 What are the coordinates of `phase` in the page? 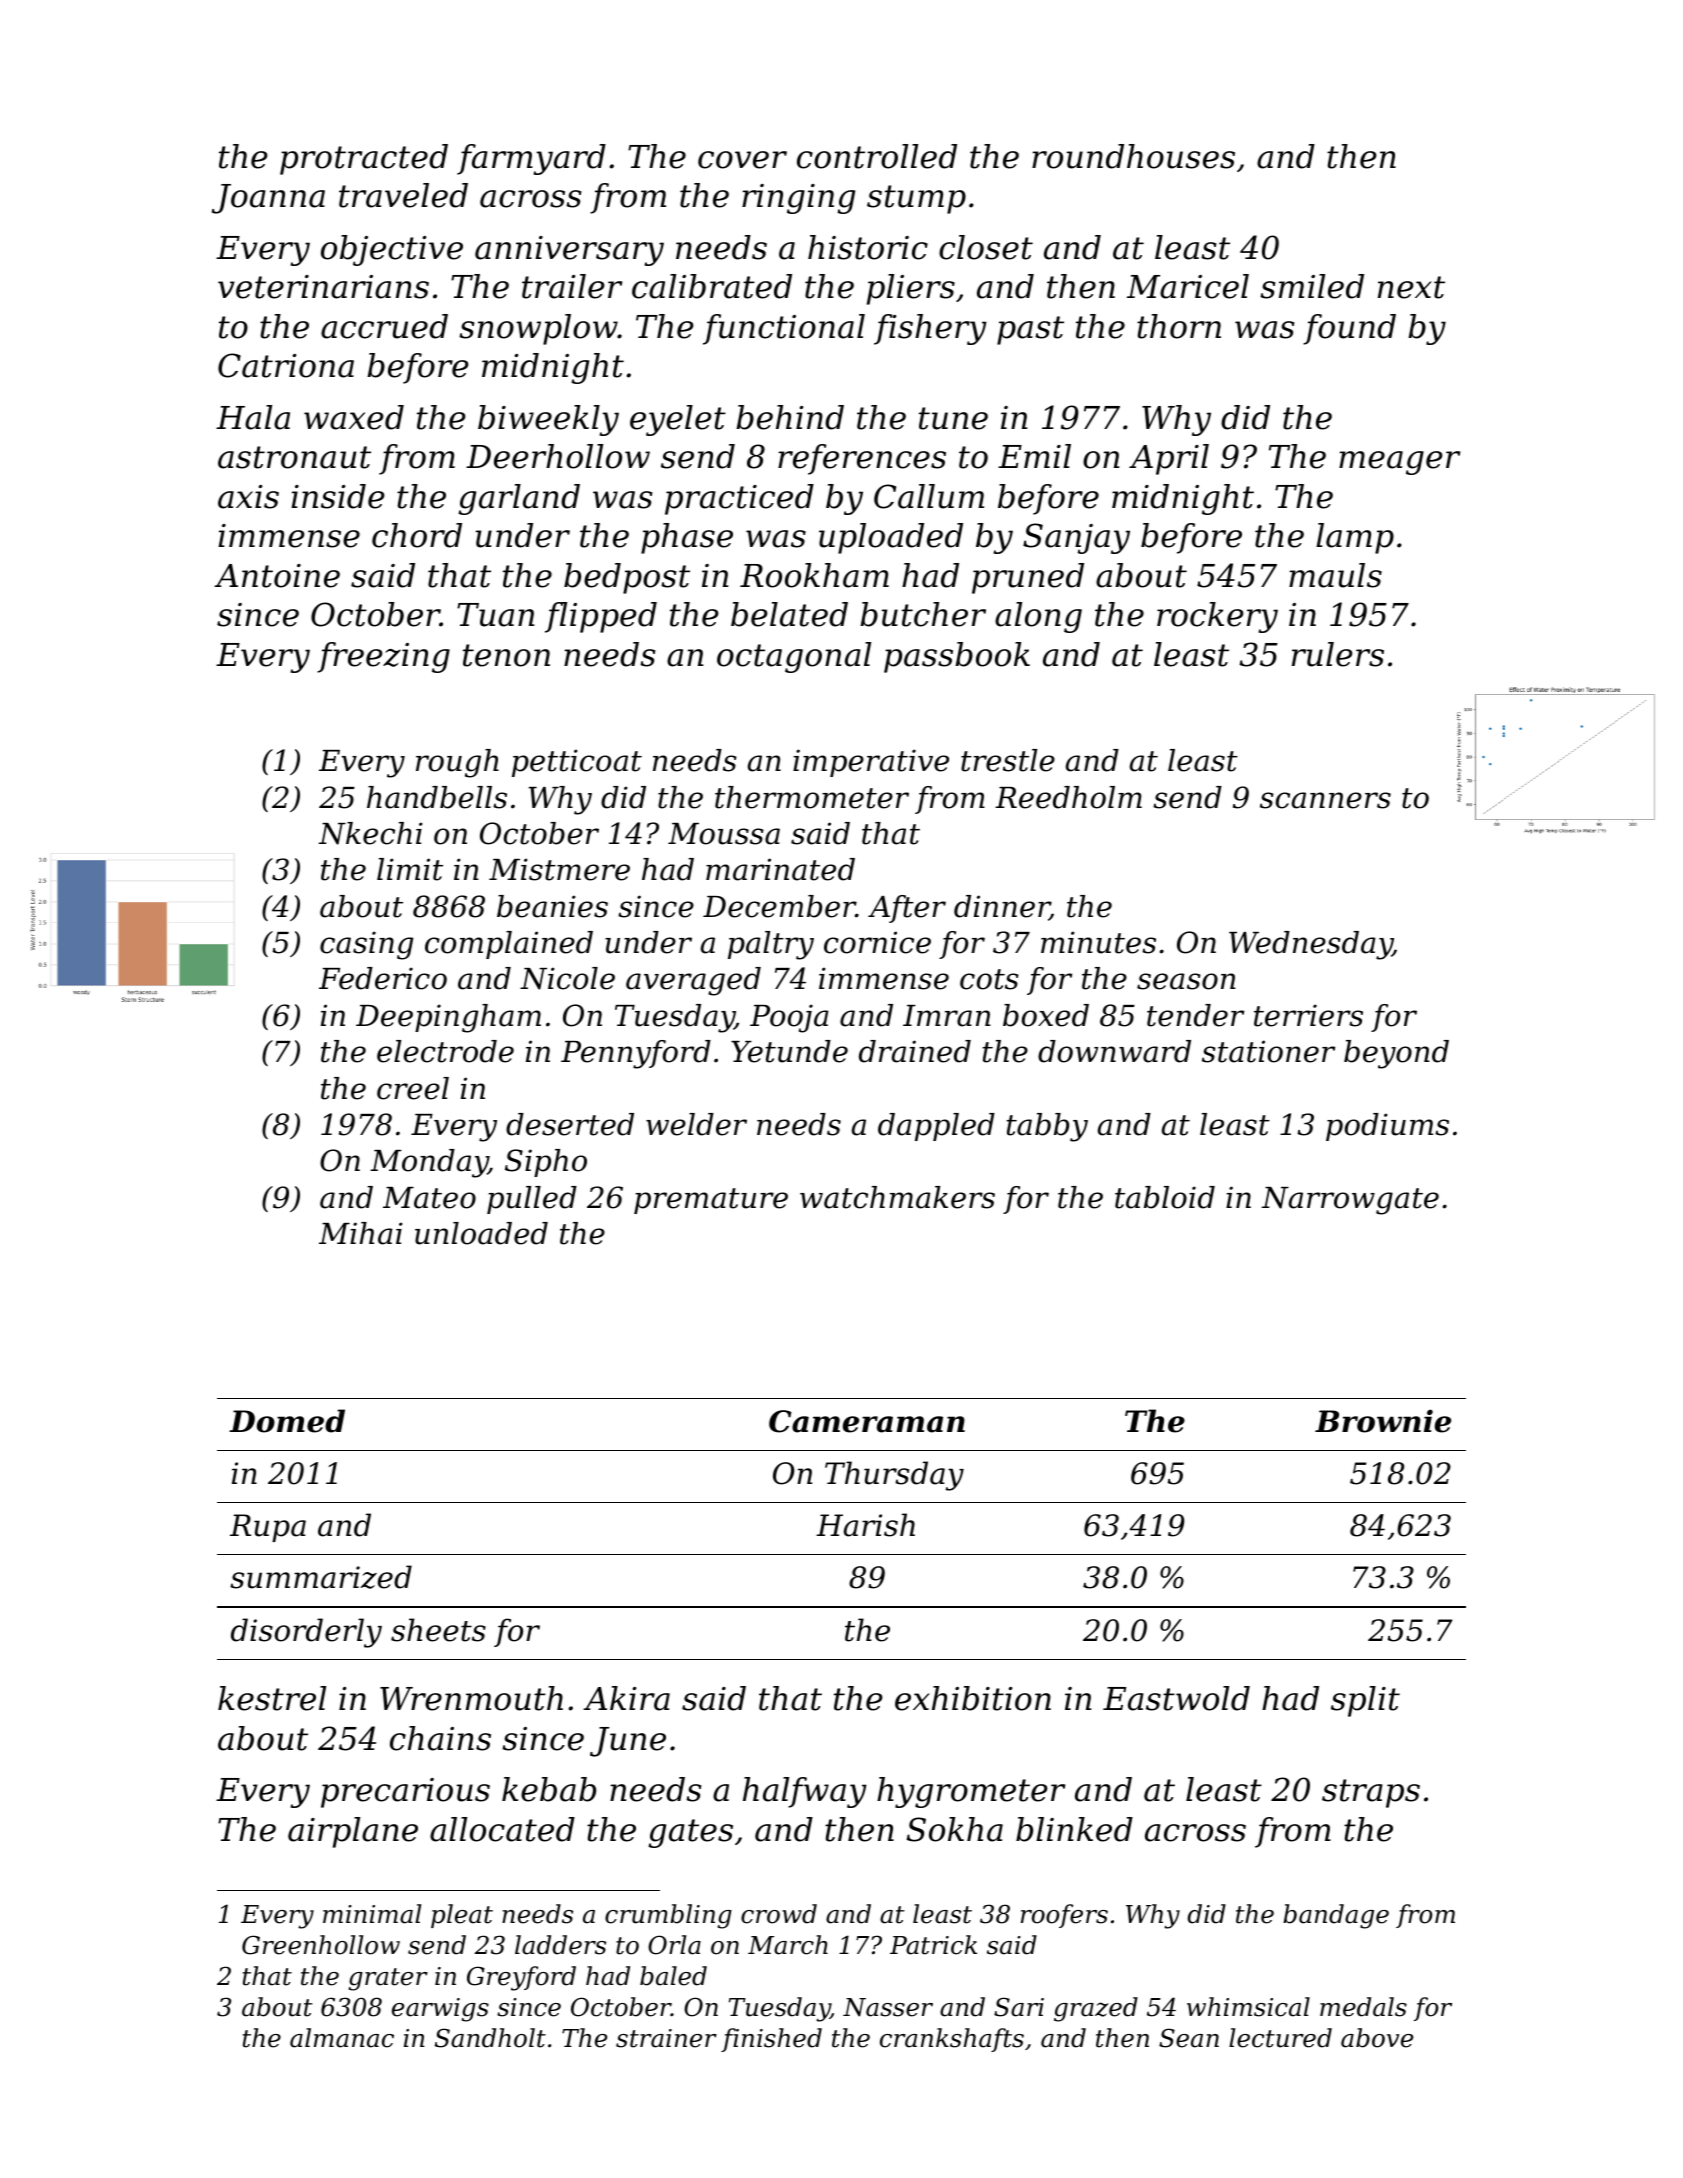 It's located at (687, 538).
